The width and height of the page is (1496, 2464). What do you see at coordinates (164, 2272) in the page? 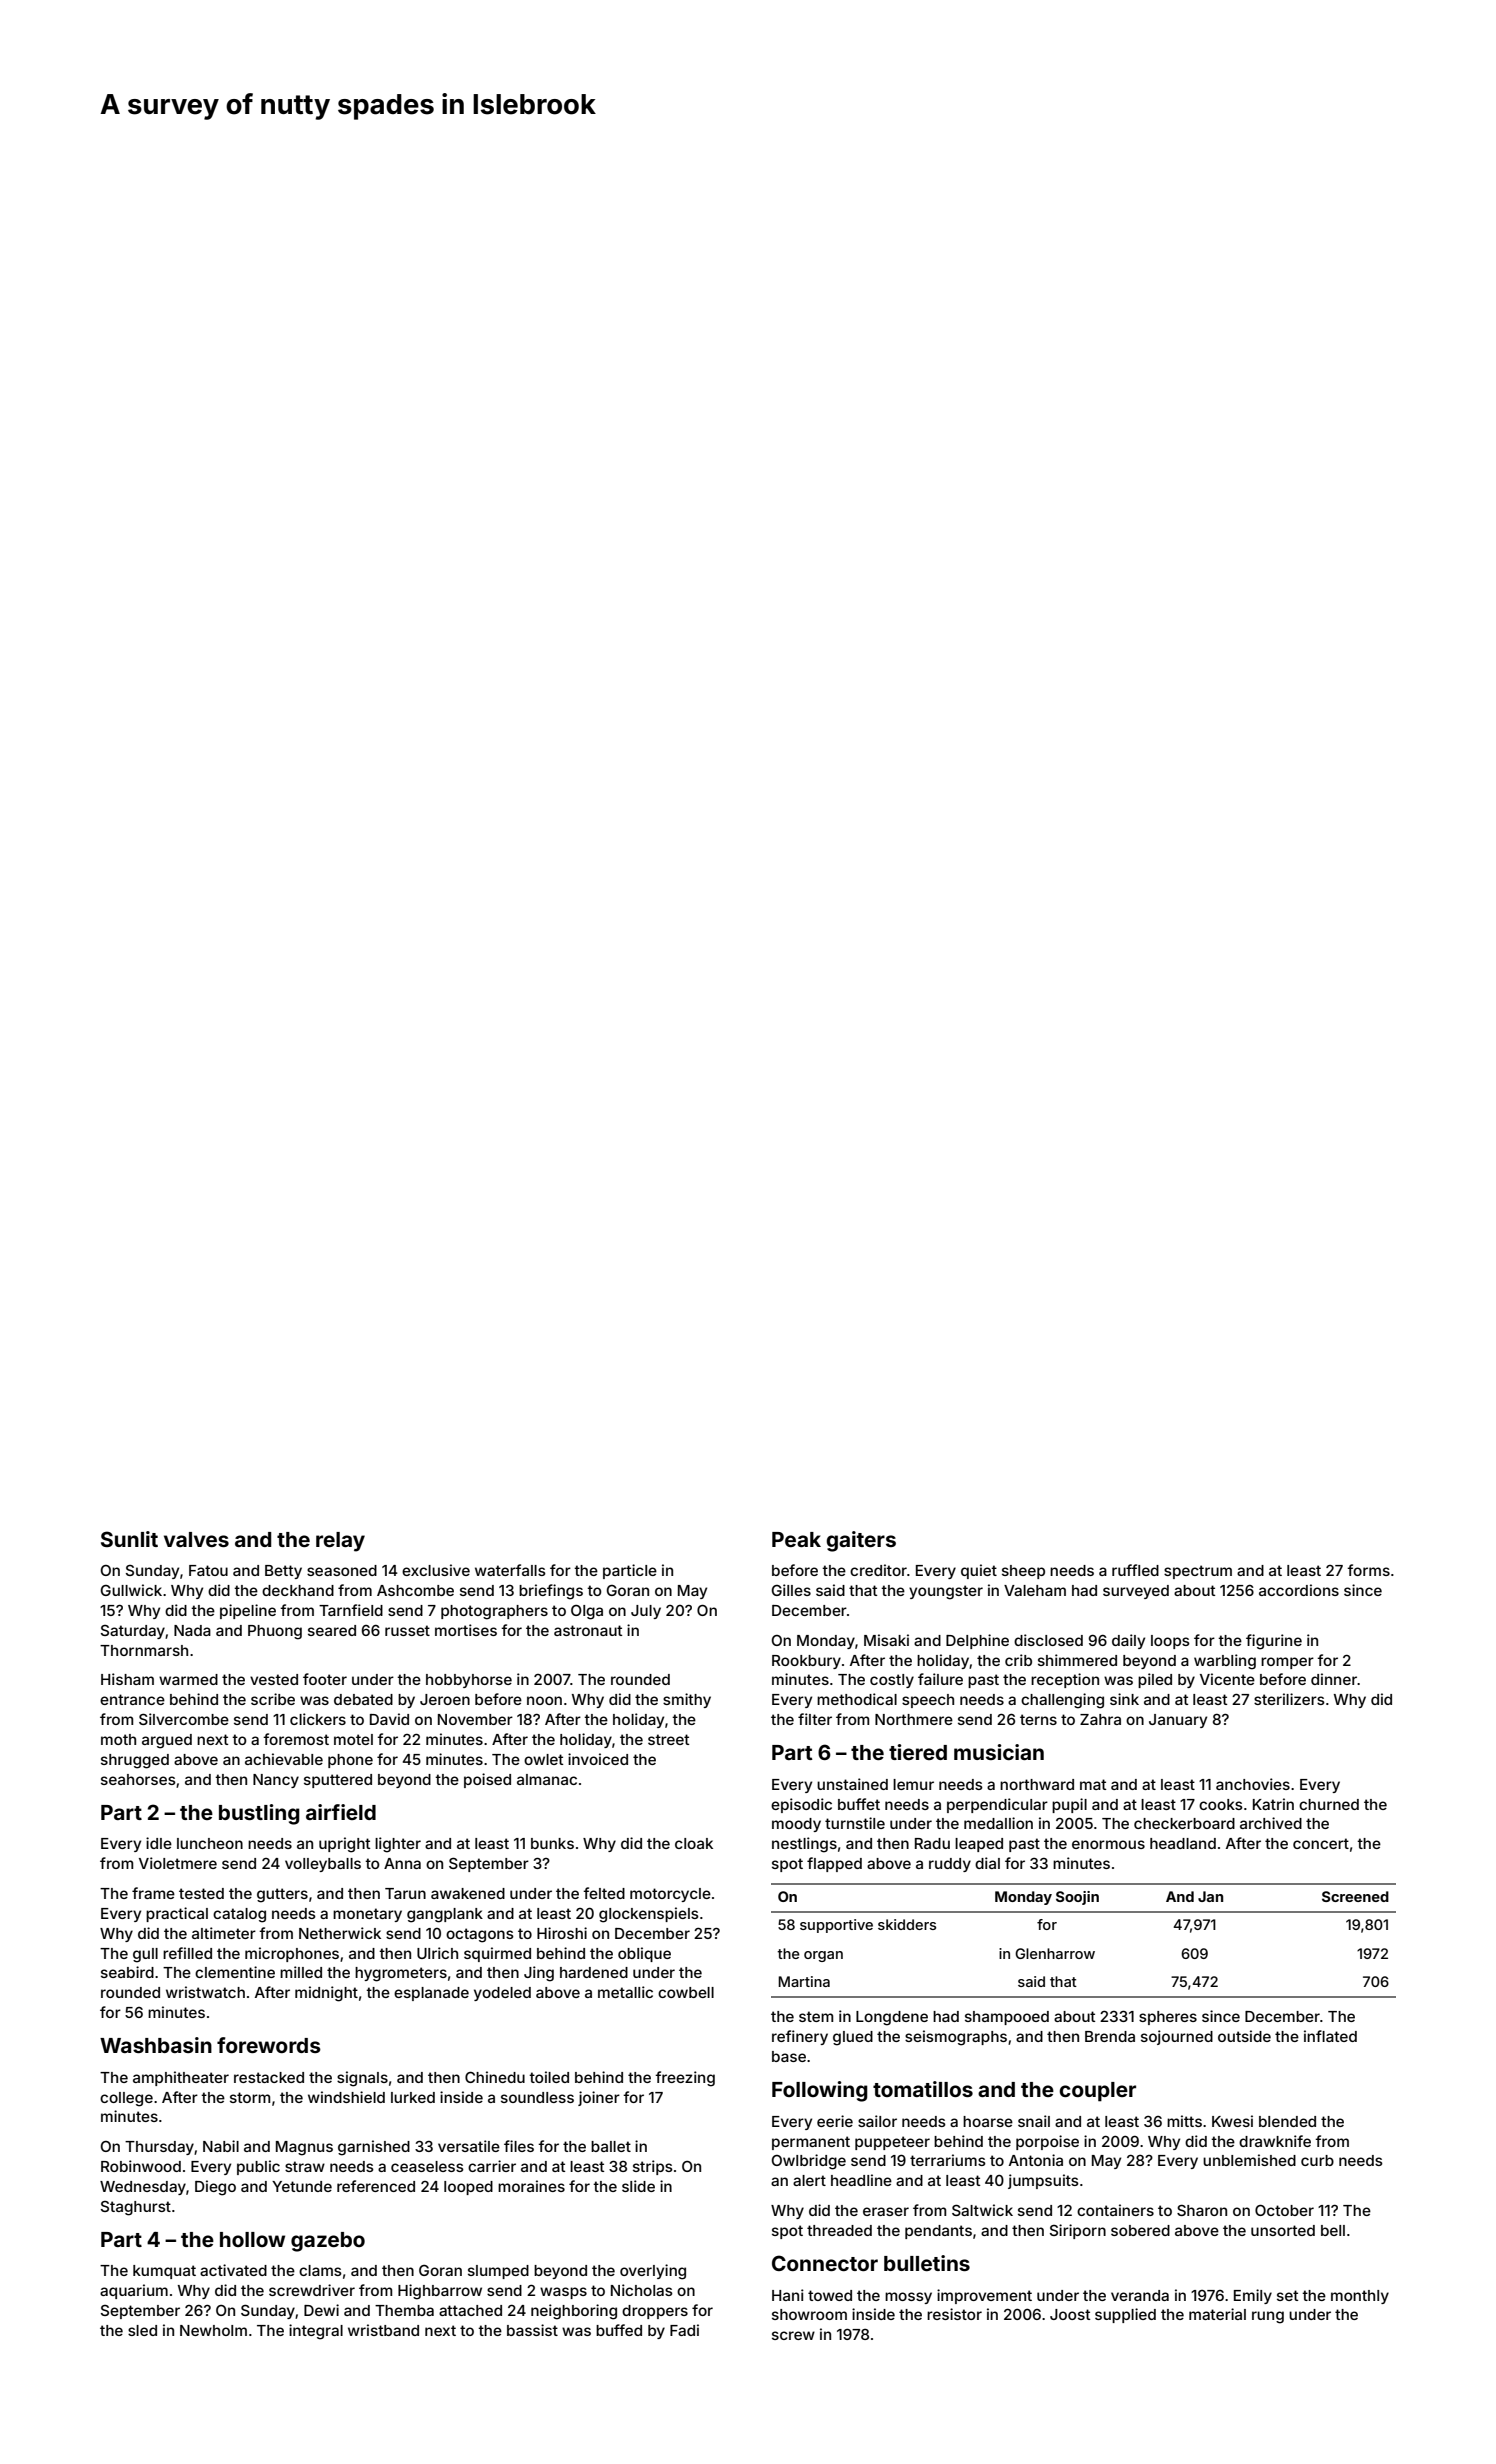
I see `kumquat` at bounding box center [164, 2272].
